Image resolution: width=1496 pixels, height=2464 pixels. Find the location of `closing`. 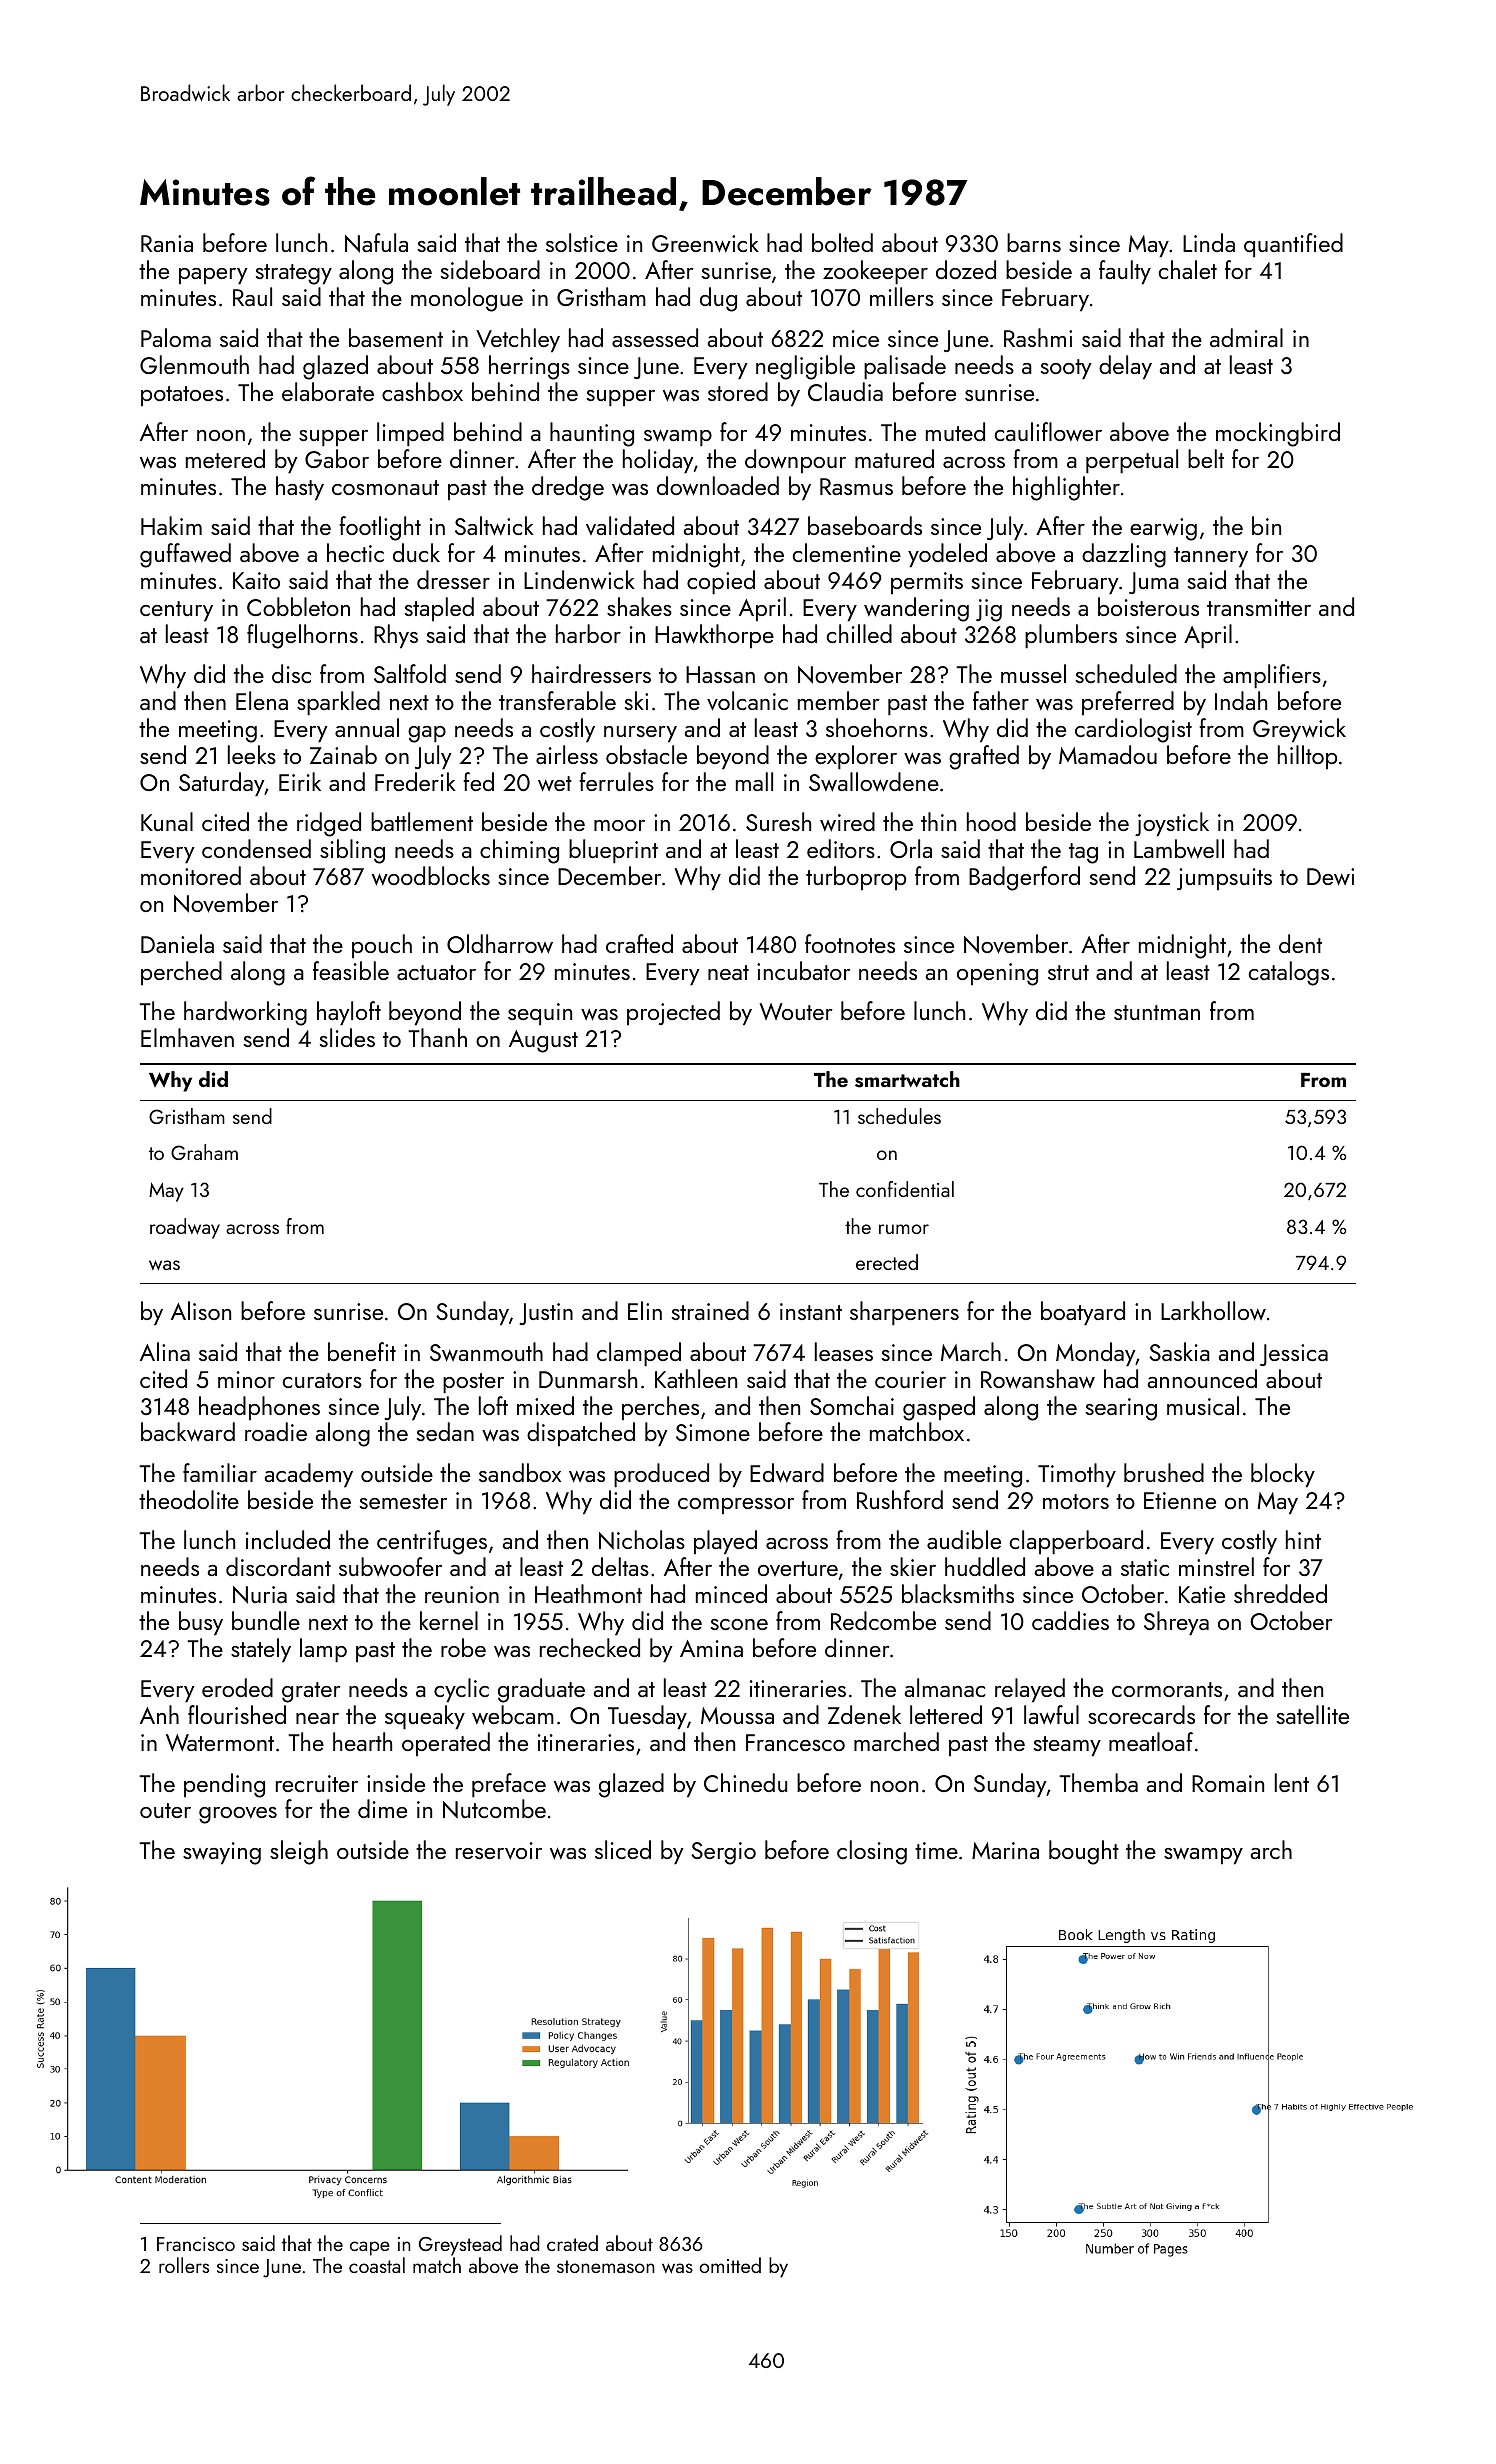

closing is located at coordinates (872, 1852).
